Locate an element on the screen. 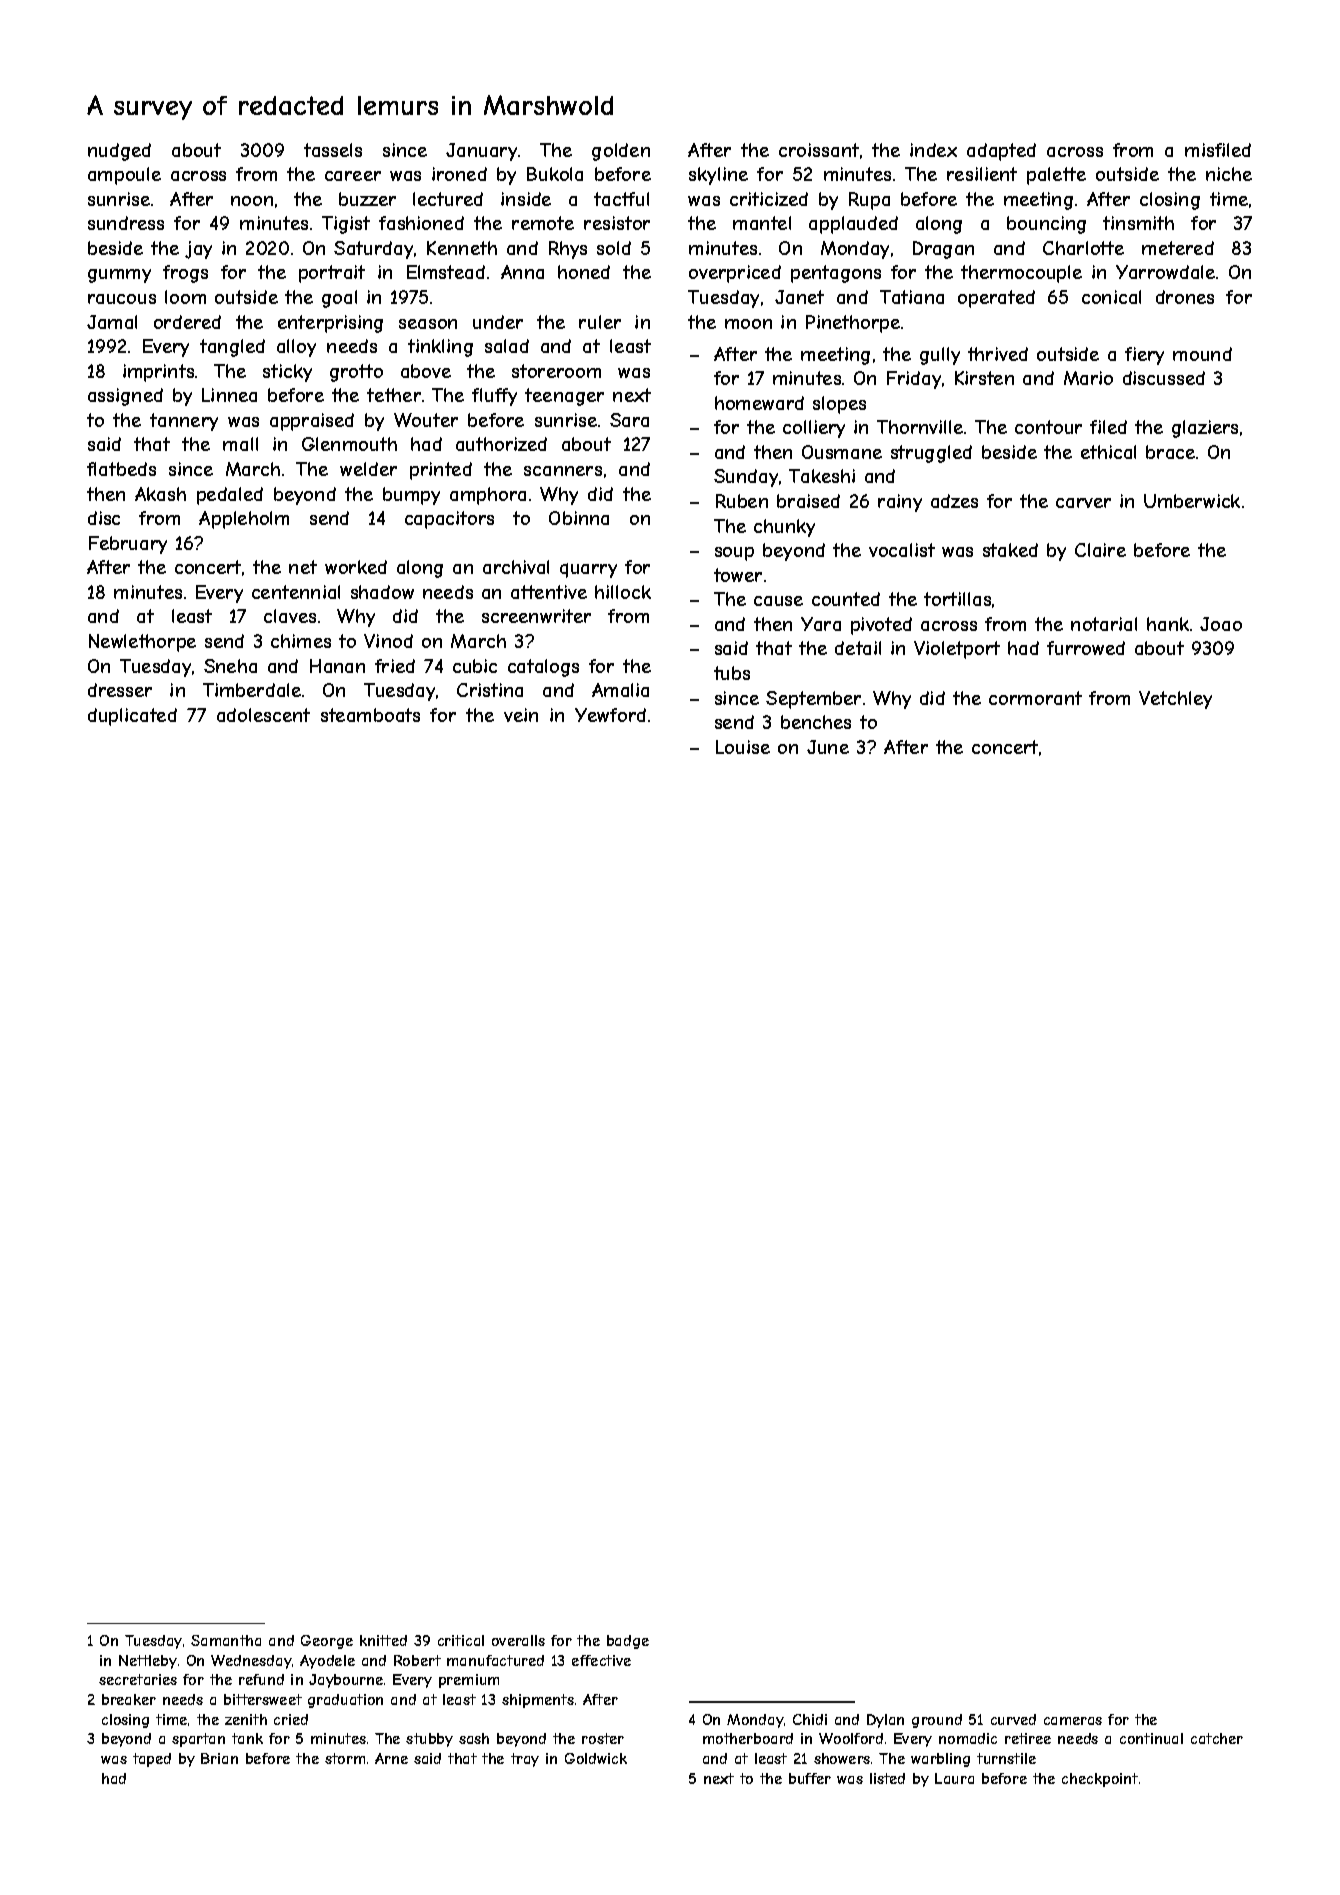  hank is located at coordinates (1168, 624).
